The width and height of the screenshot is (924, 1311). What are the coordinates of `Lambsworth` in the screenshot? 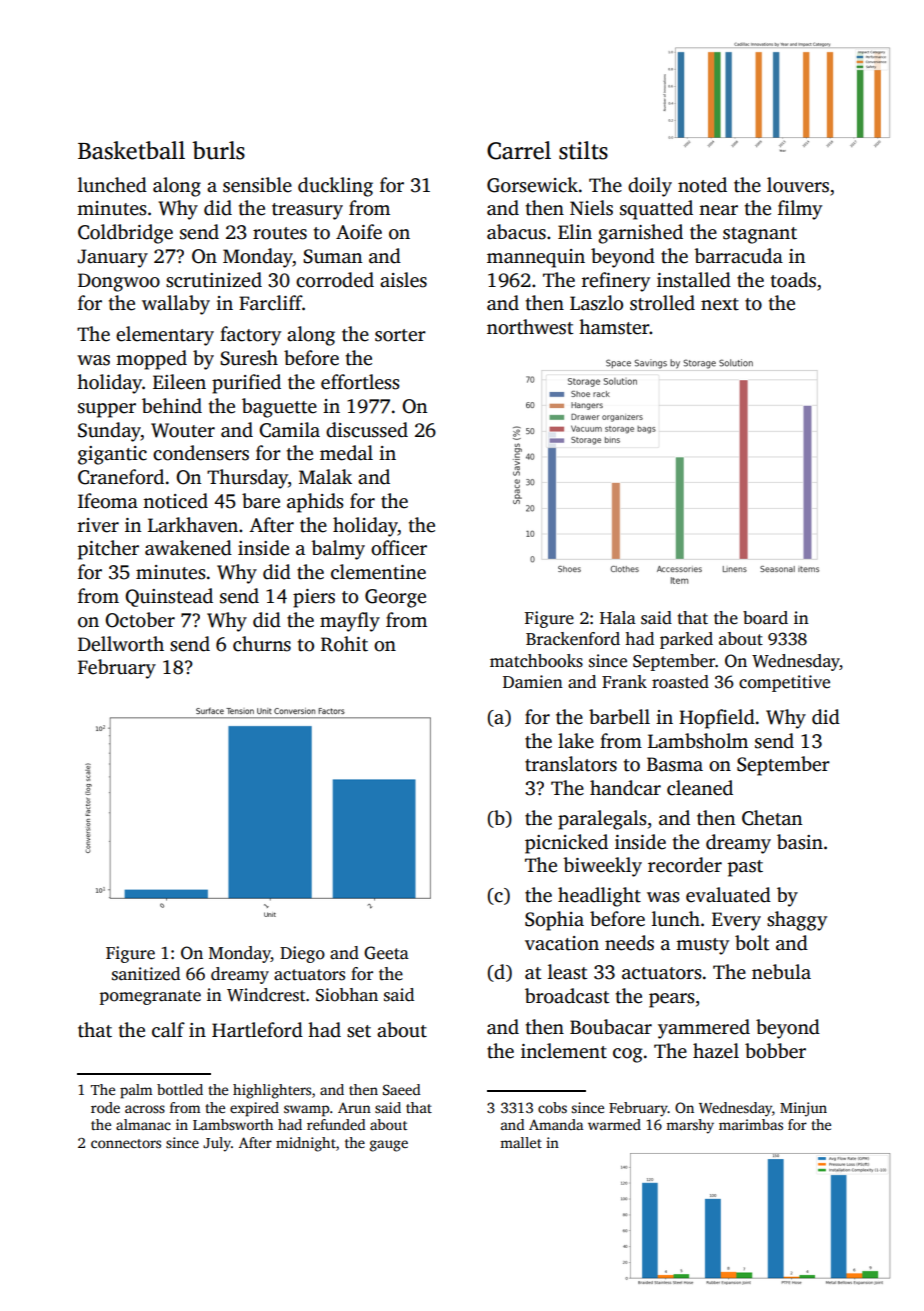 It's located at (233, 1124).
